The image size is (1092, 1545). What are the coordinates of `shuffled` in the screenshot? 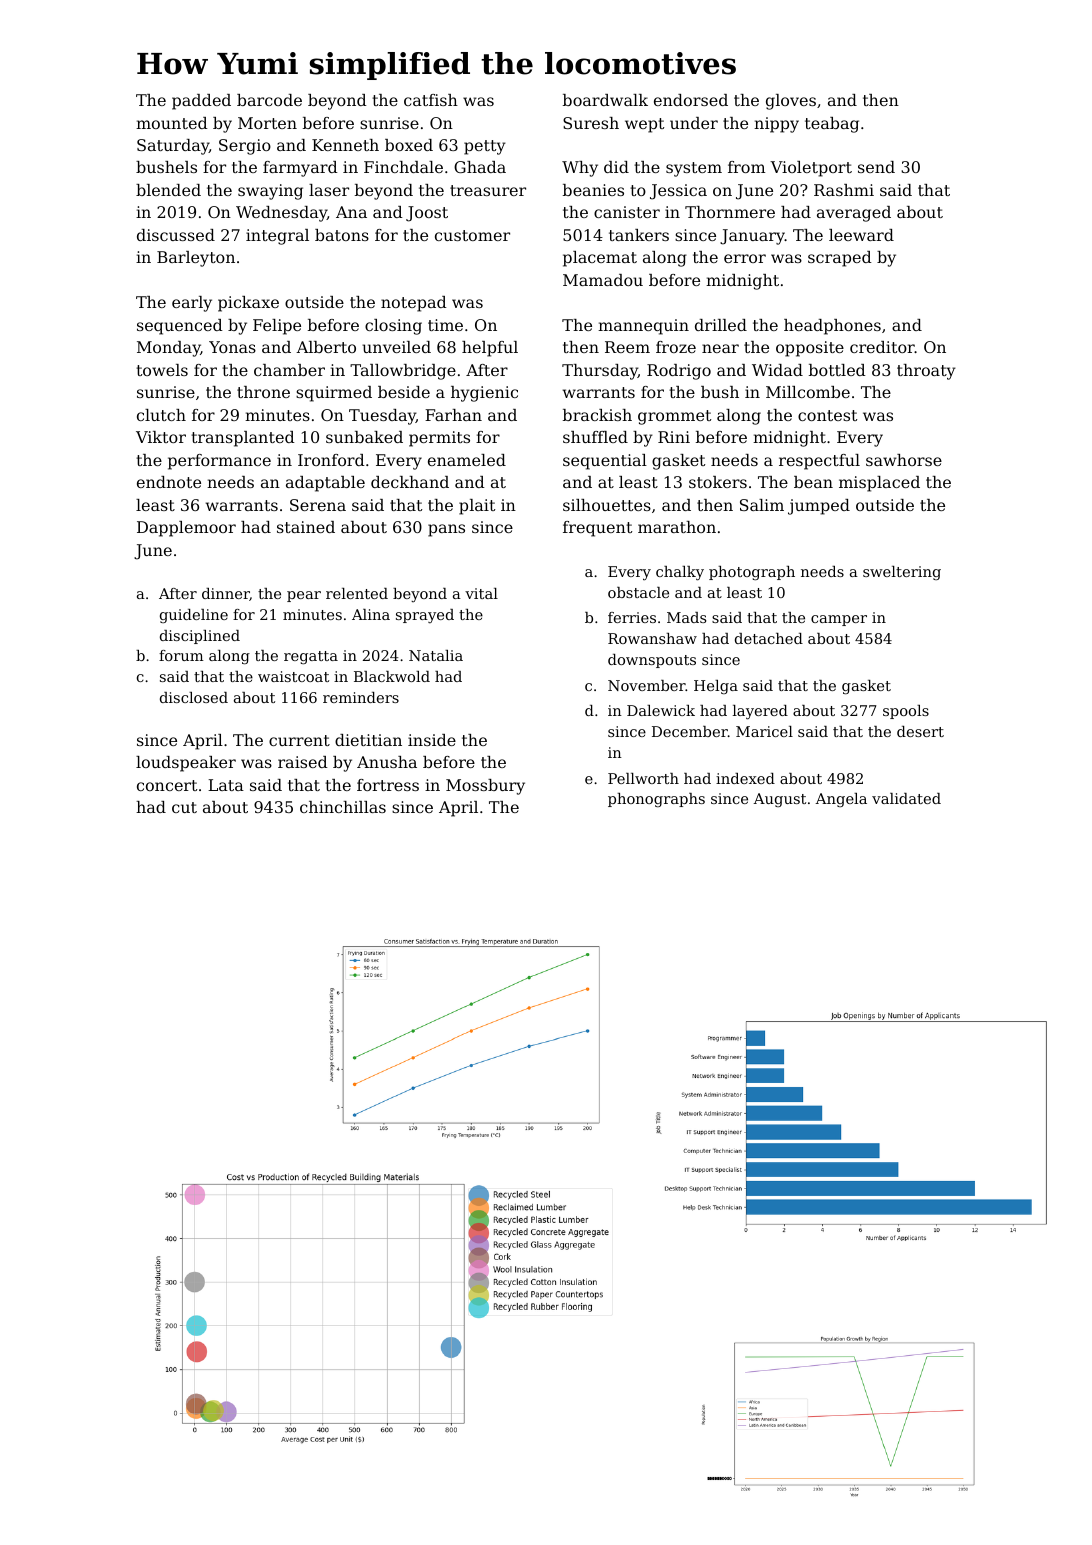 It's located at (595, 437).
